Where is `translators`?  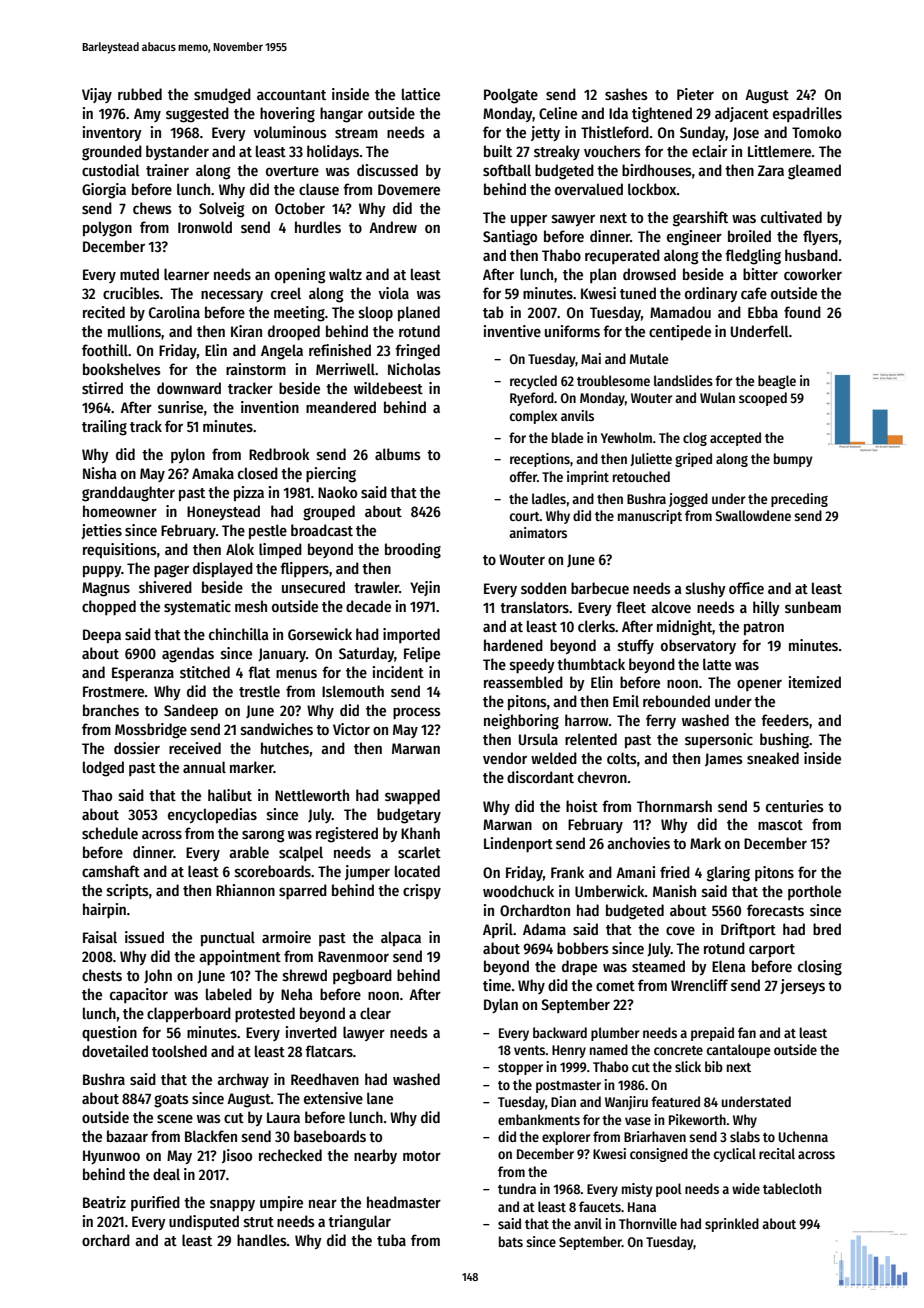
translators is located at coordinates (534, 607).
